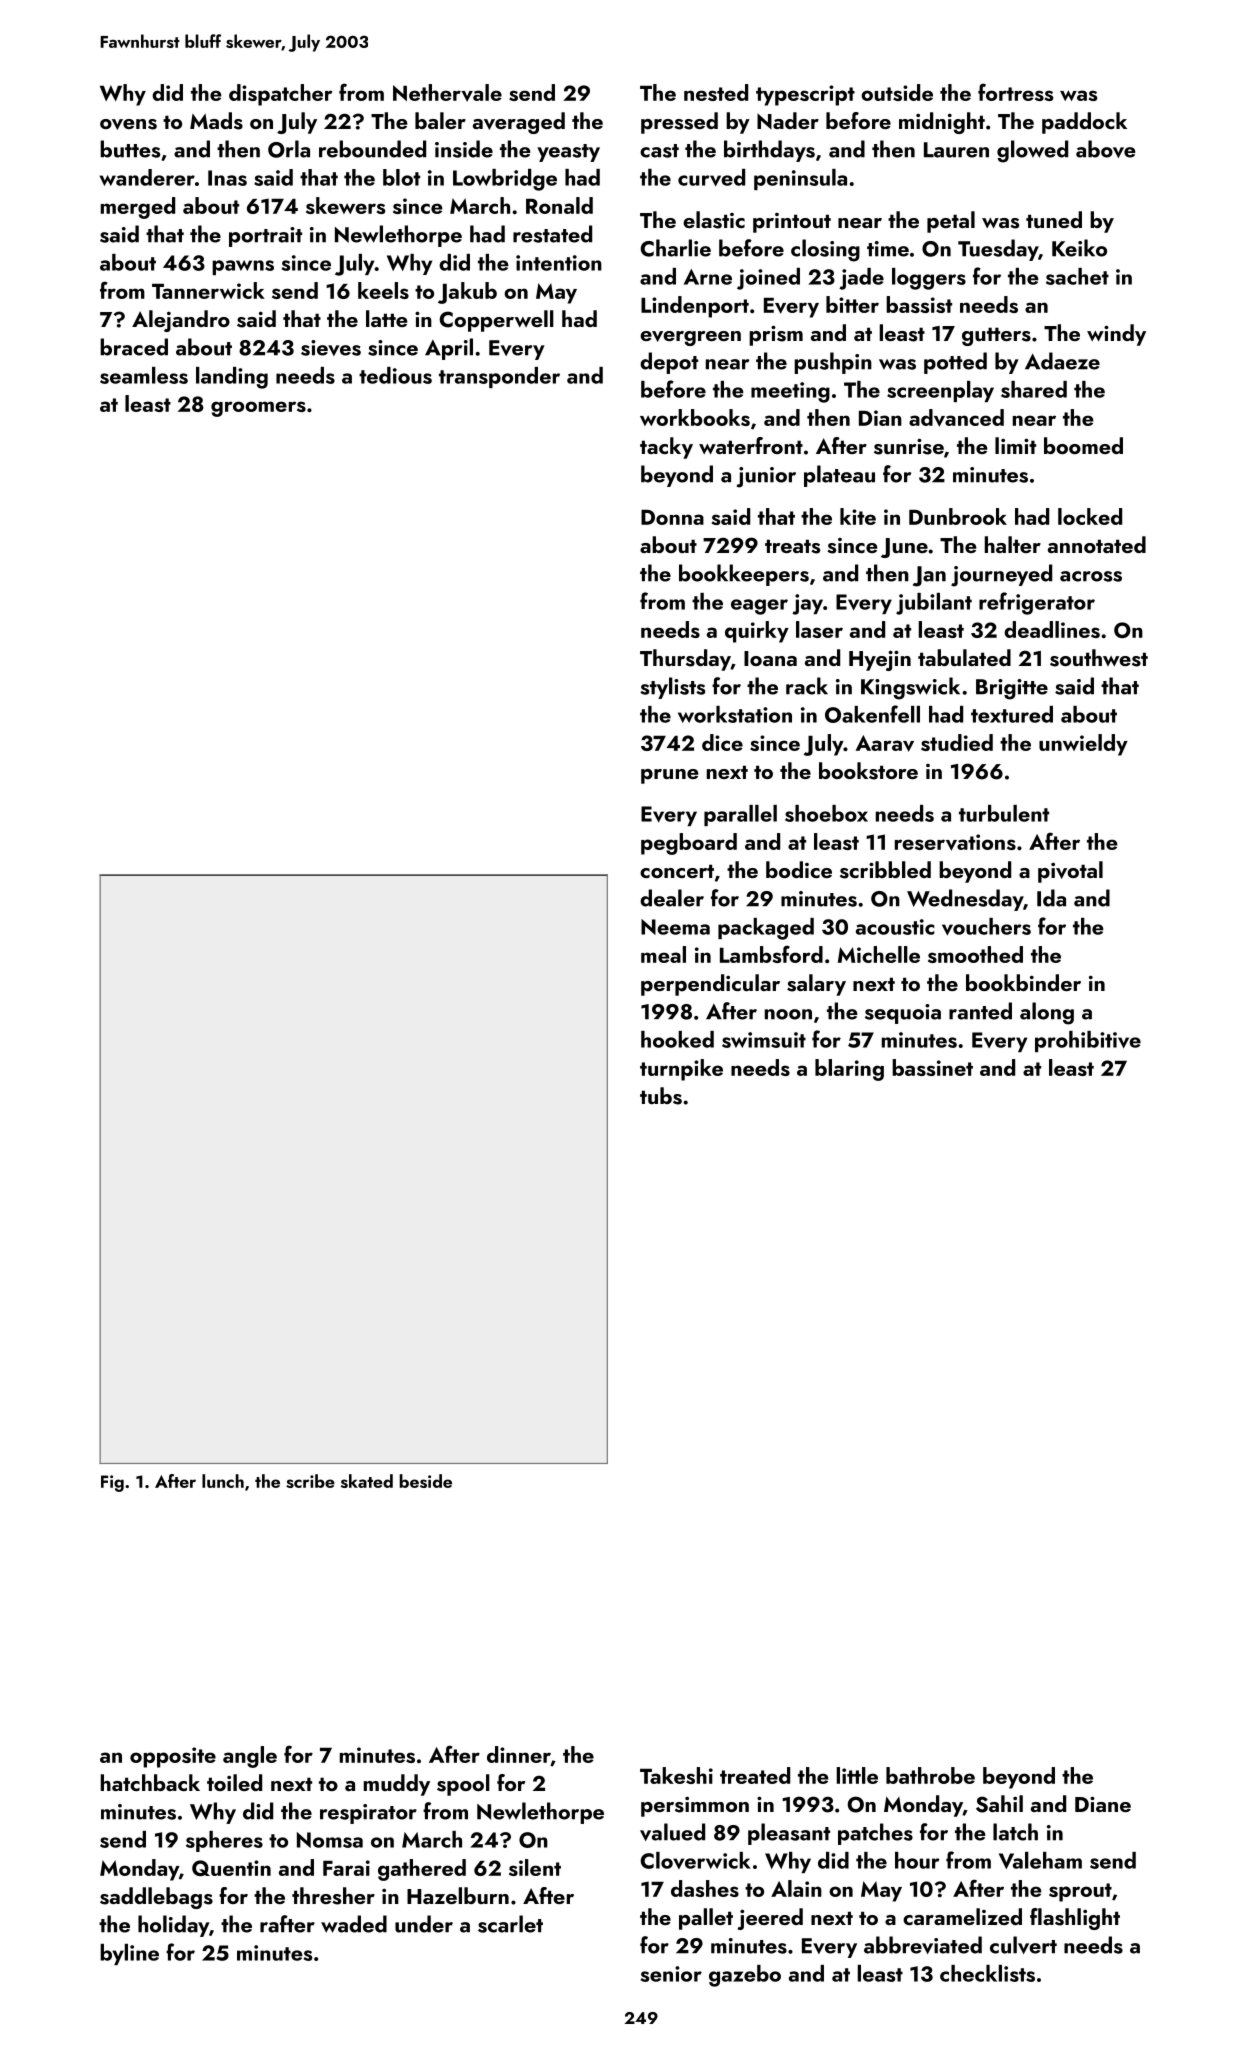 This screenshot has height=2055, width=1248. Describe the element at coordinates (671, 1974) in the screenshot. I see `senior` at that location.
